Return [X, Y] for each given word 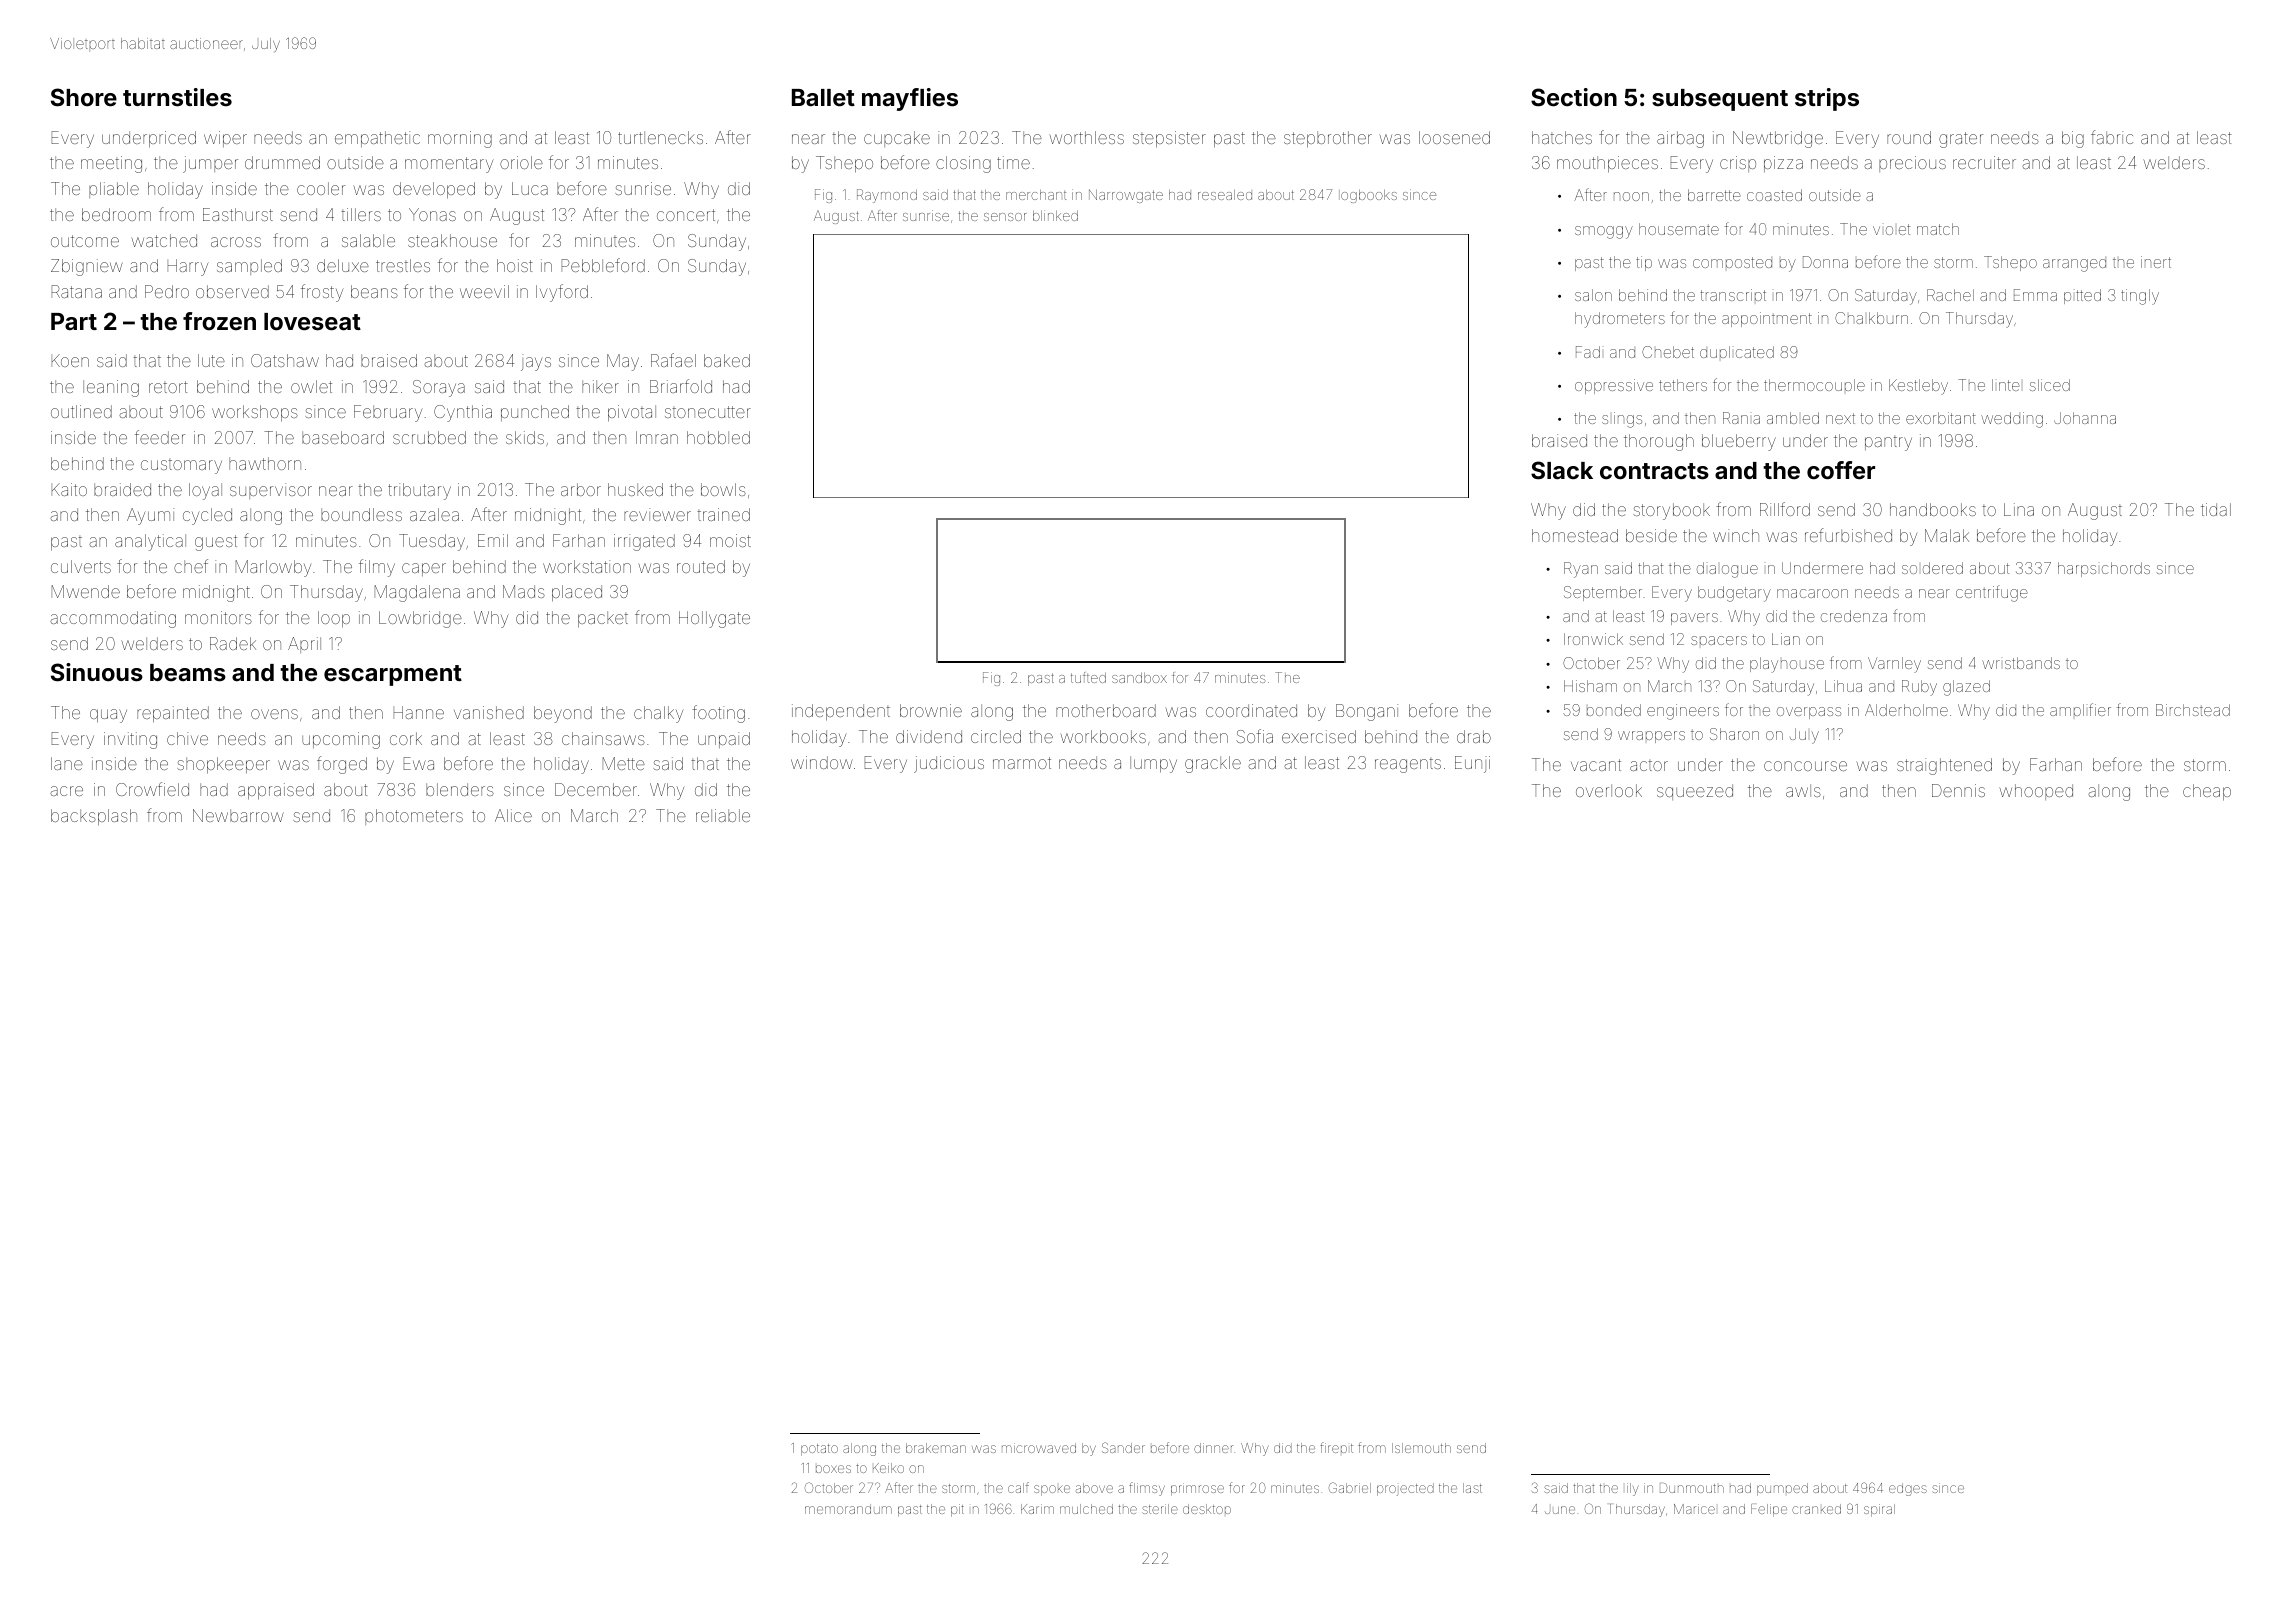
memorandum [848, 1509]
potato [819, 1450]
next [1840, 418]
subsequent [1720, 100]
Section [1574, 97]
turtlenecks [660, 137]
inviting [130, 740]
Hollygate [714, 619]
